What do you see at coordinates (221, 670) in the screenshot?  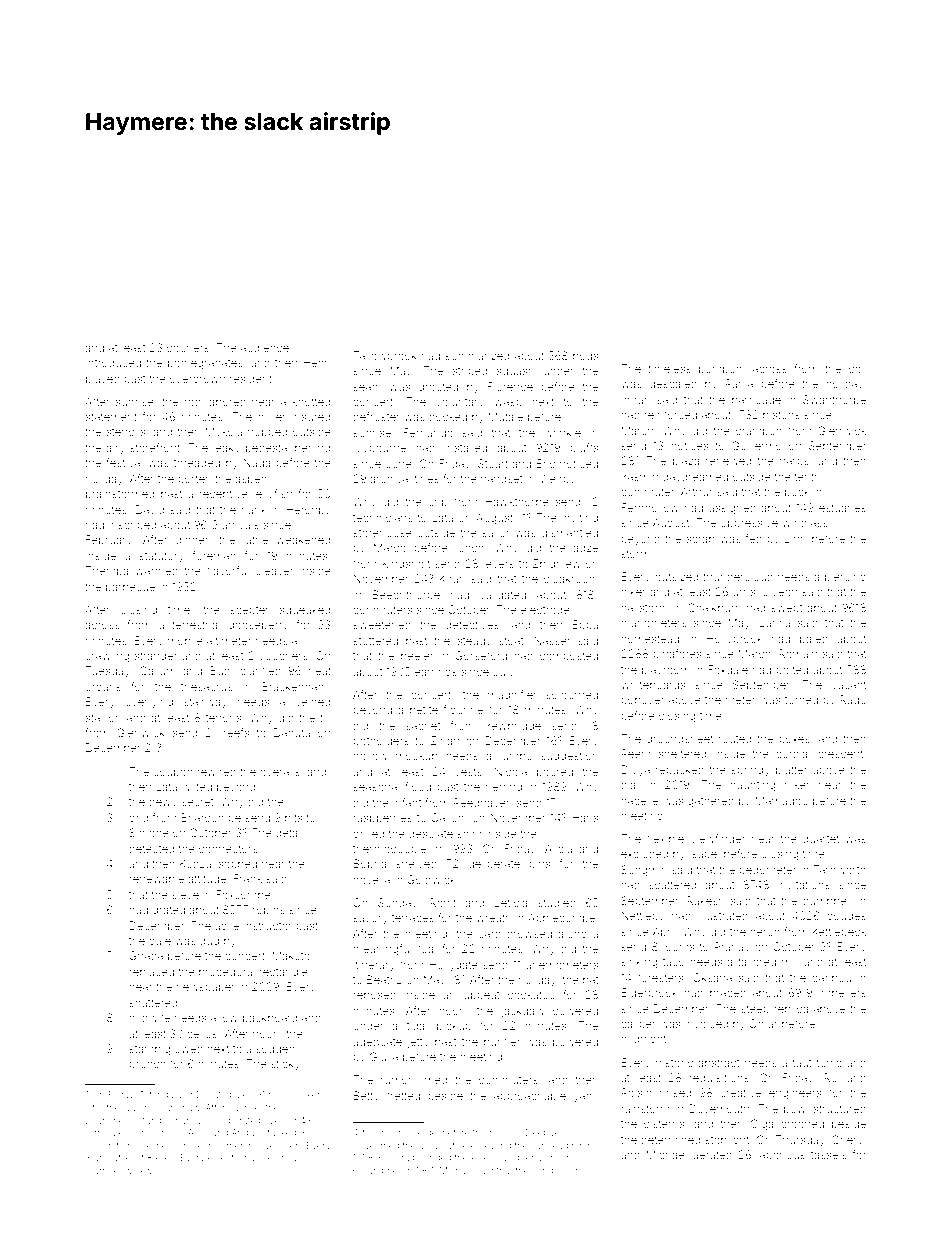 I see `Budi` at bounding box center [221, 670].
